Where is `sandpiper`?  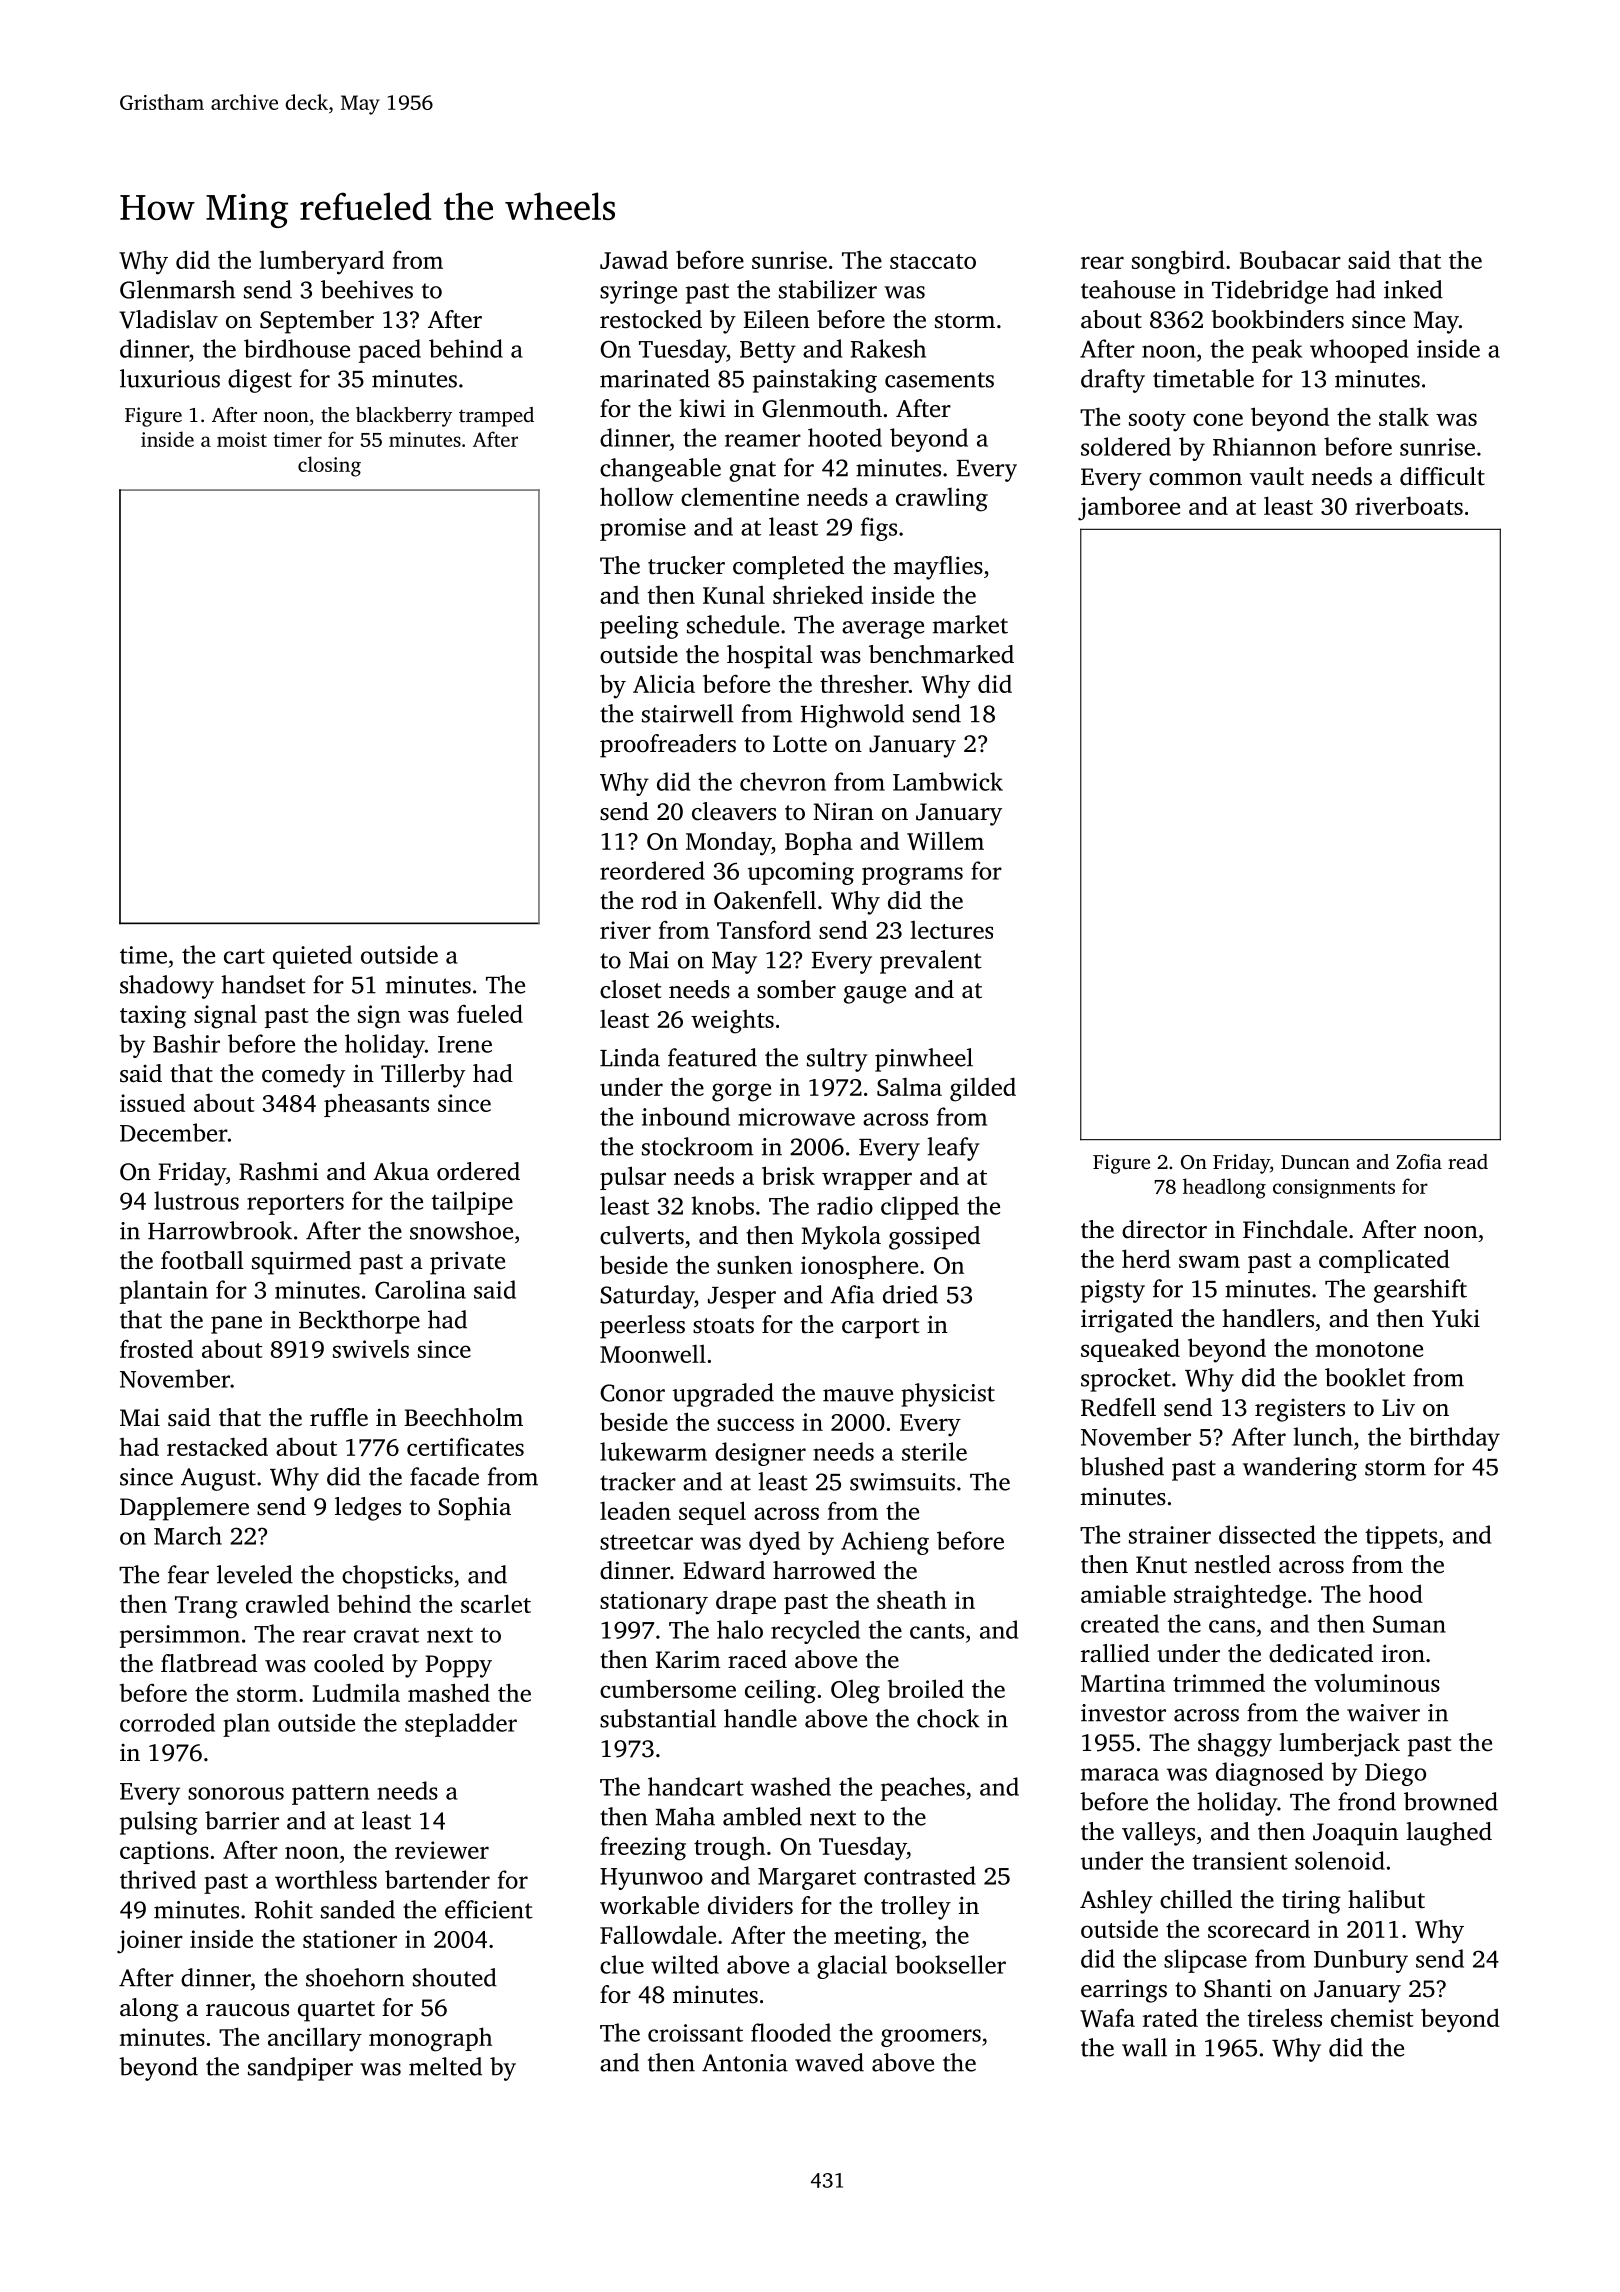 sandpiper is located at coordinates (300, 2069).
